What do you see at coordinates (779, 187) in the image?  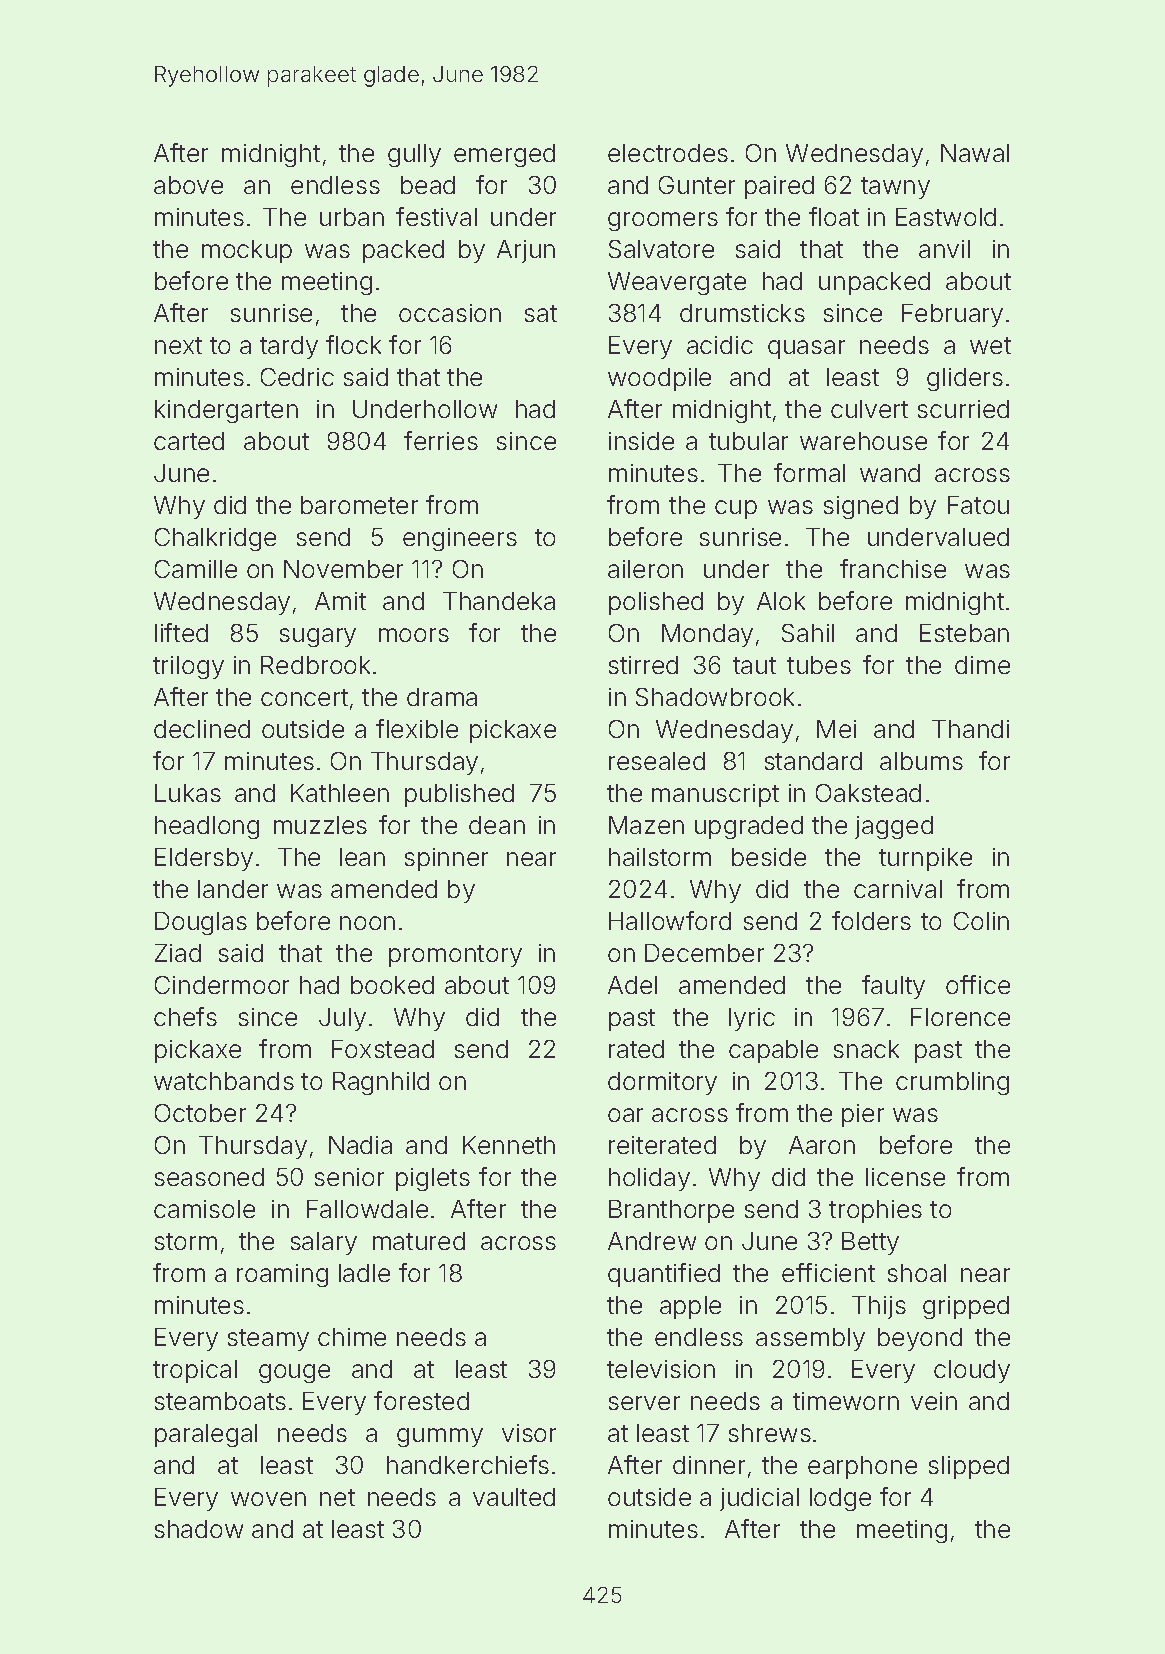 I see `paired` at bounding box center [779, 187].
